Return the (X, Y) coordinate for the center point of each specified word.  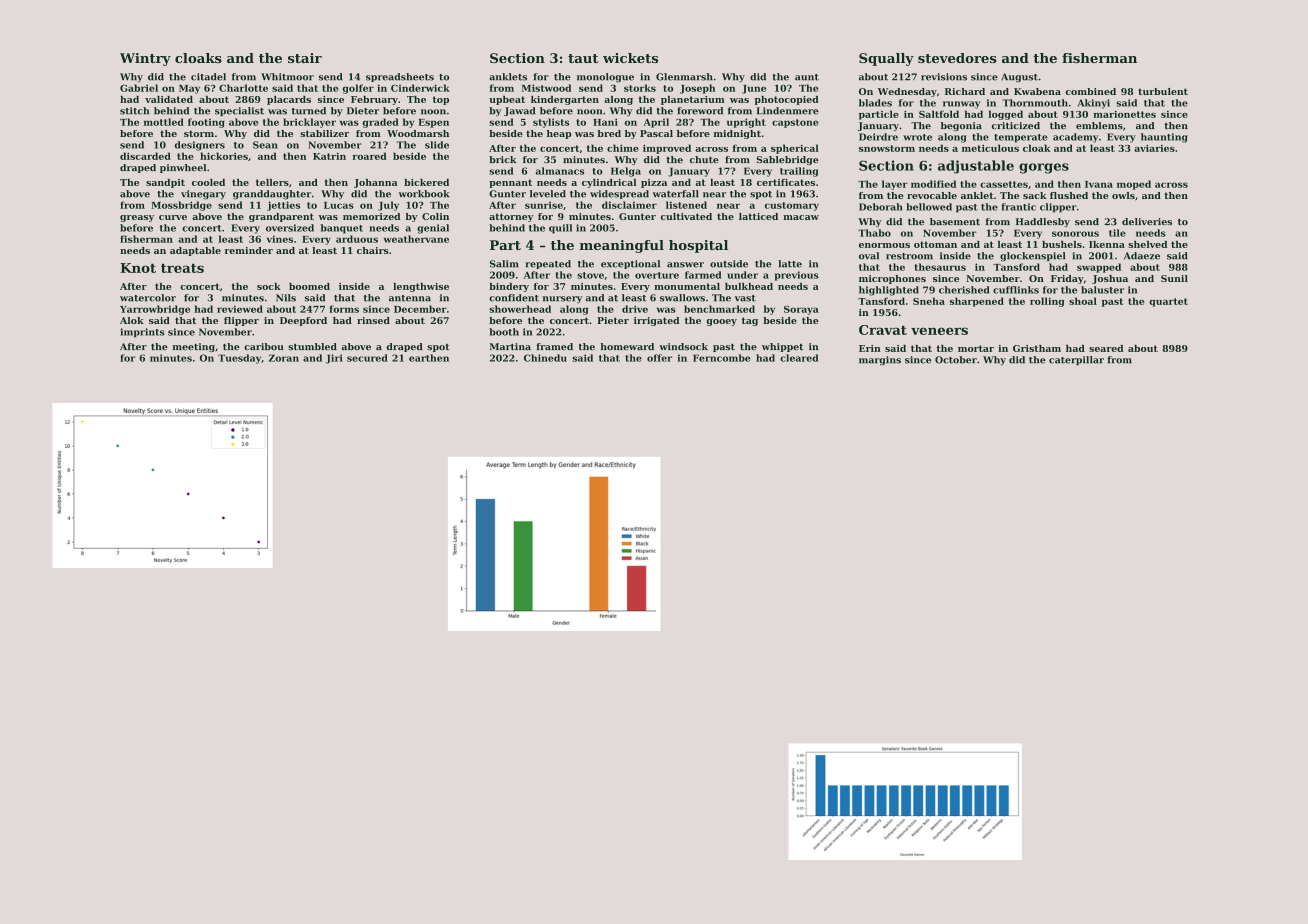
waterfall (676, 194)
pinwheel (183, 168)
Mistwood (546, 88)
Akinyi (1093, 104)
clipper (1058, 208)
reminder (249, 250)
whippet (782, 347)
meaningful (622, 246)
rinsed (373, 320)
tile (1117, 233)
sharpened (977, 302)
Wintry (145, 59)
